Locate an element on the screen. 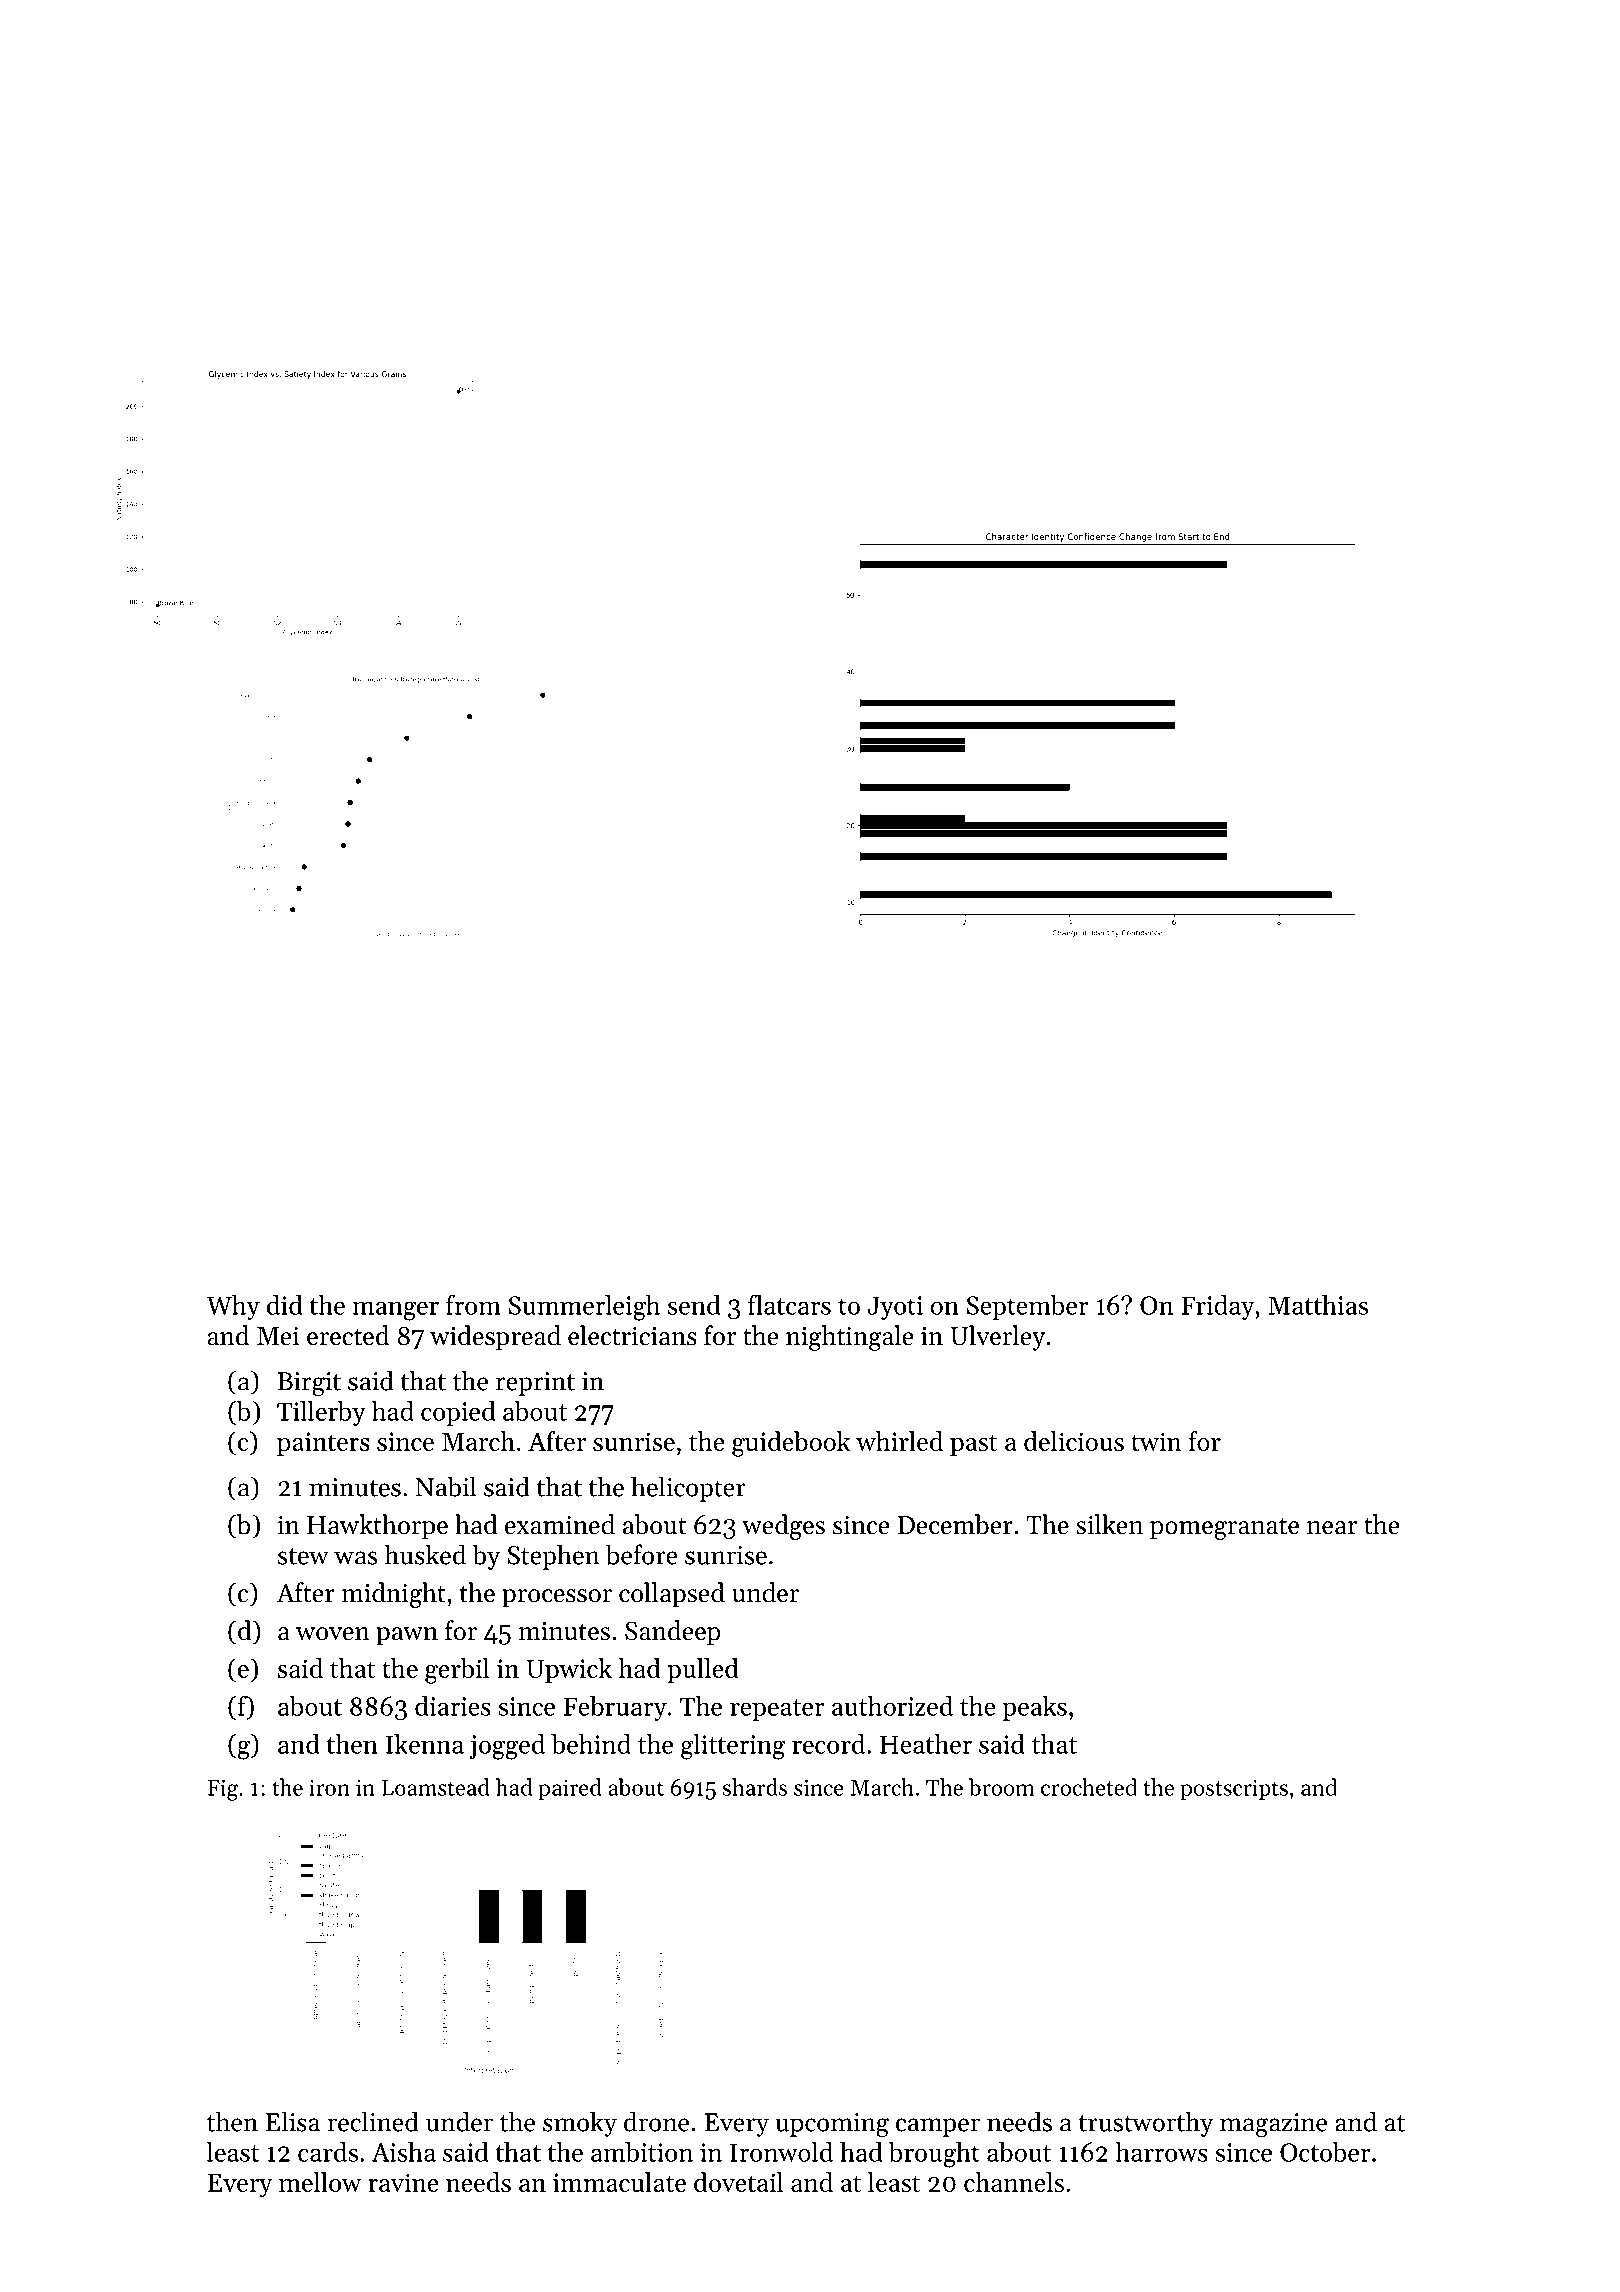  reprint is located at coordinates (535, 1384).
